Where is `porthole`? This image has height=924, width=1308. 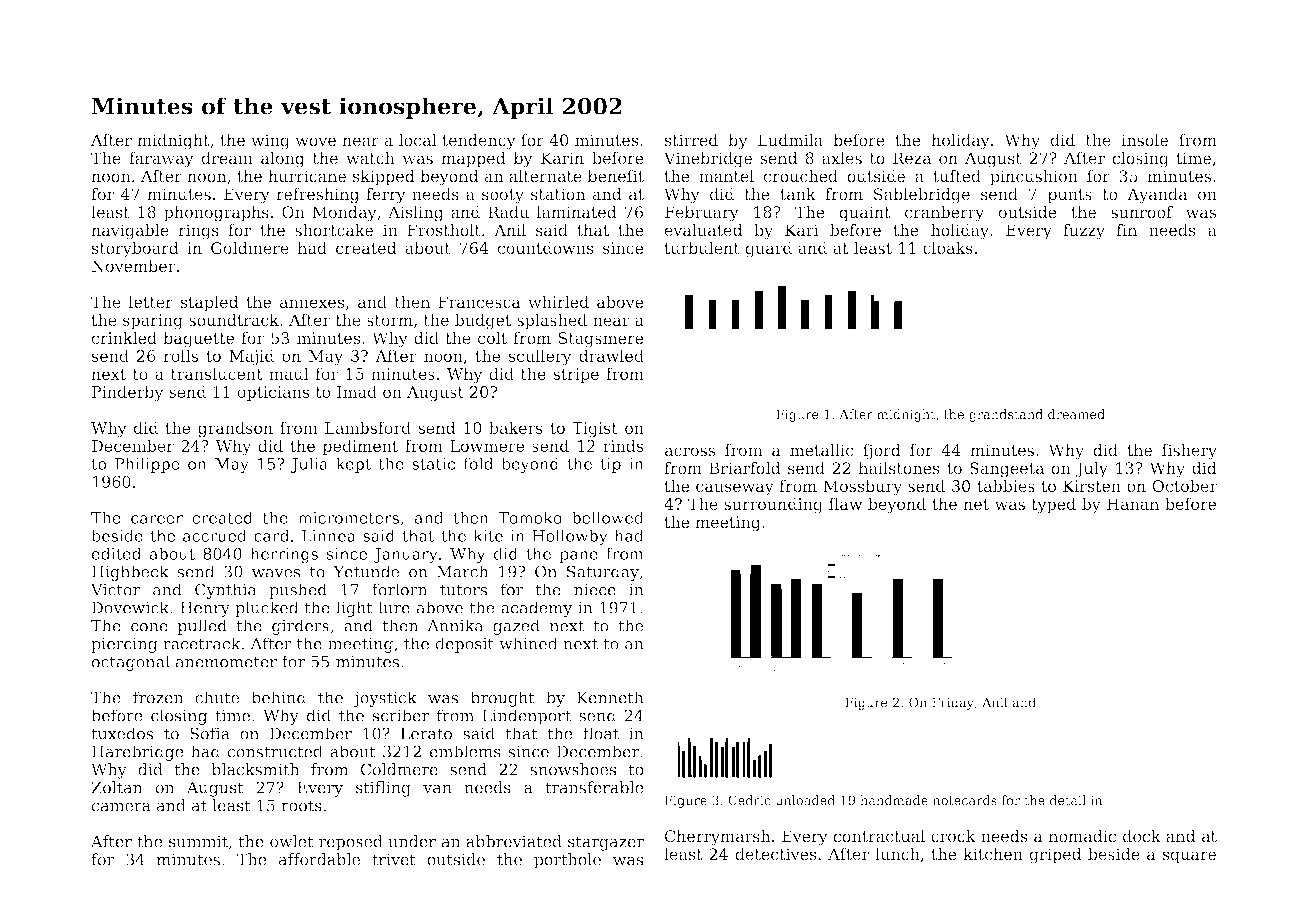 porthole is located at coordinates (567, 861).
